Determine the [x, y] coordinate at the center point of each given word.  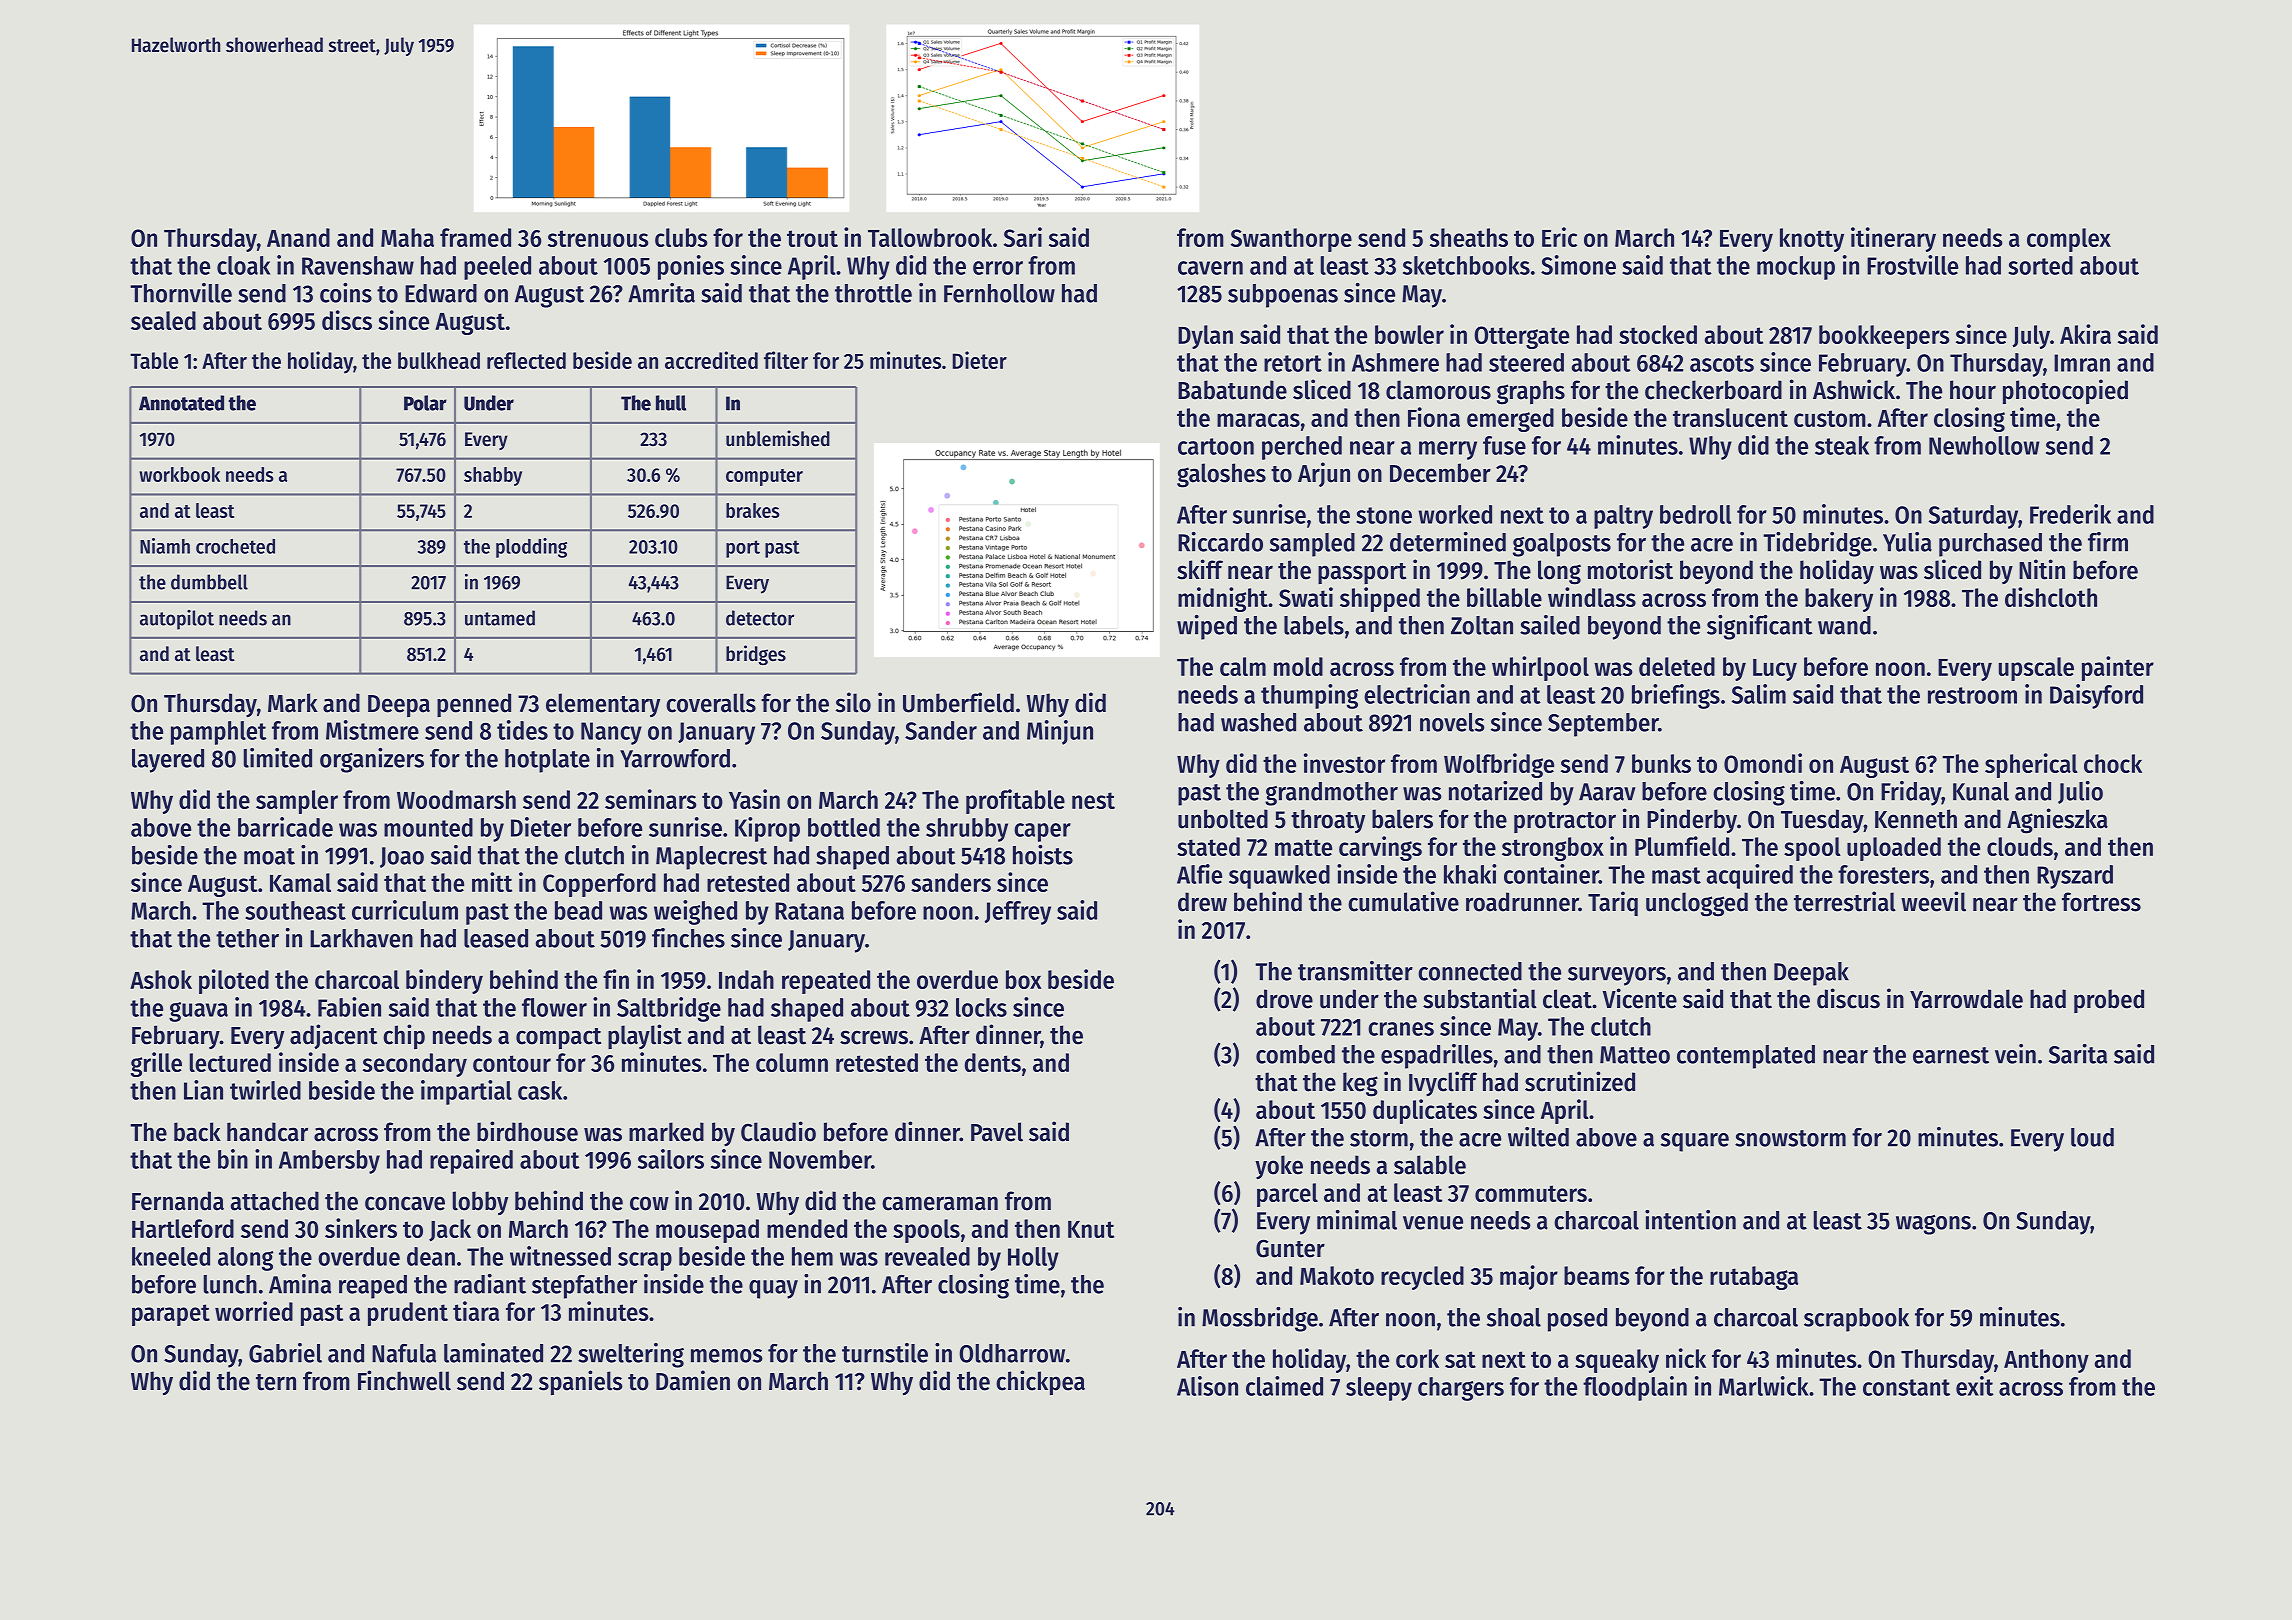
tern [276, 1382]
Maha [407, 237]
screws [874, 1037]
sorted [2040, 265]
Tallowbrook [930, 237]
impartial [466, 1092]
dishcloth [2051, 597]
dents [993, 1062]
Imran [2082, 363]
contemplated [1746, 1057]
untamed [500, 618]
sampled [1312, 545]
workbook [179, 474]
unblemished [778, 438]
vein [2015, 1054]
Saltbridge [669, 1009]
